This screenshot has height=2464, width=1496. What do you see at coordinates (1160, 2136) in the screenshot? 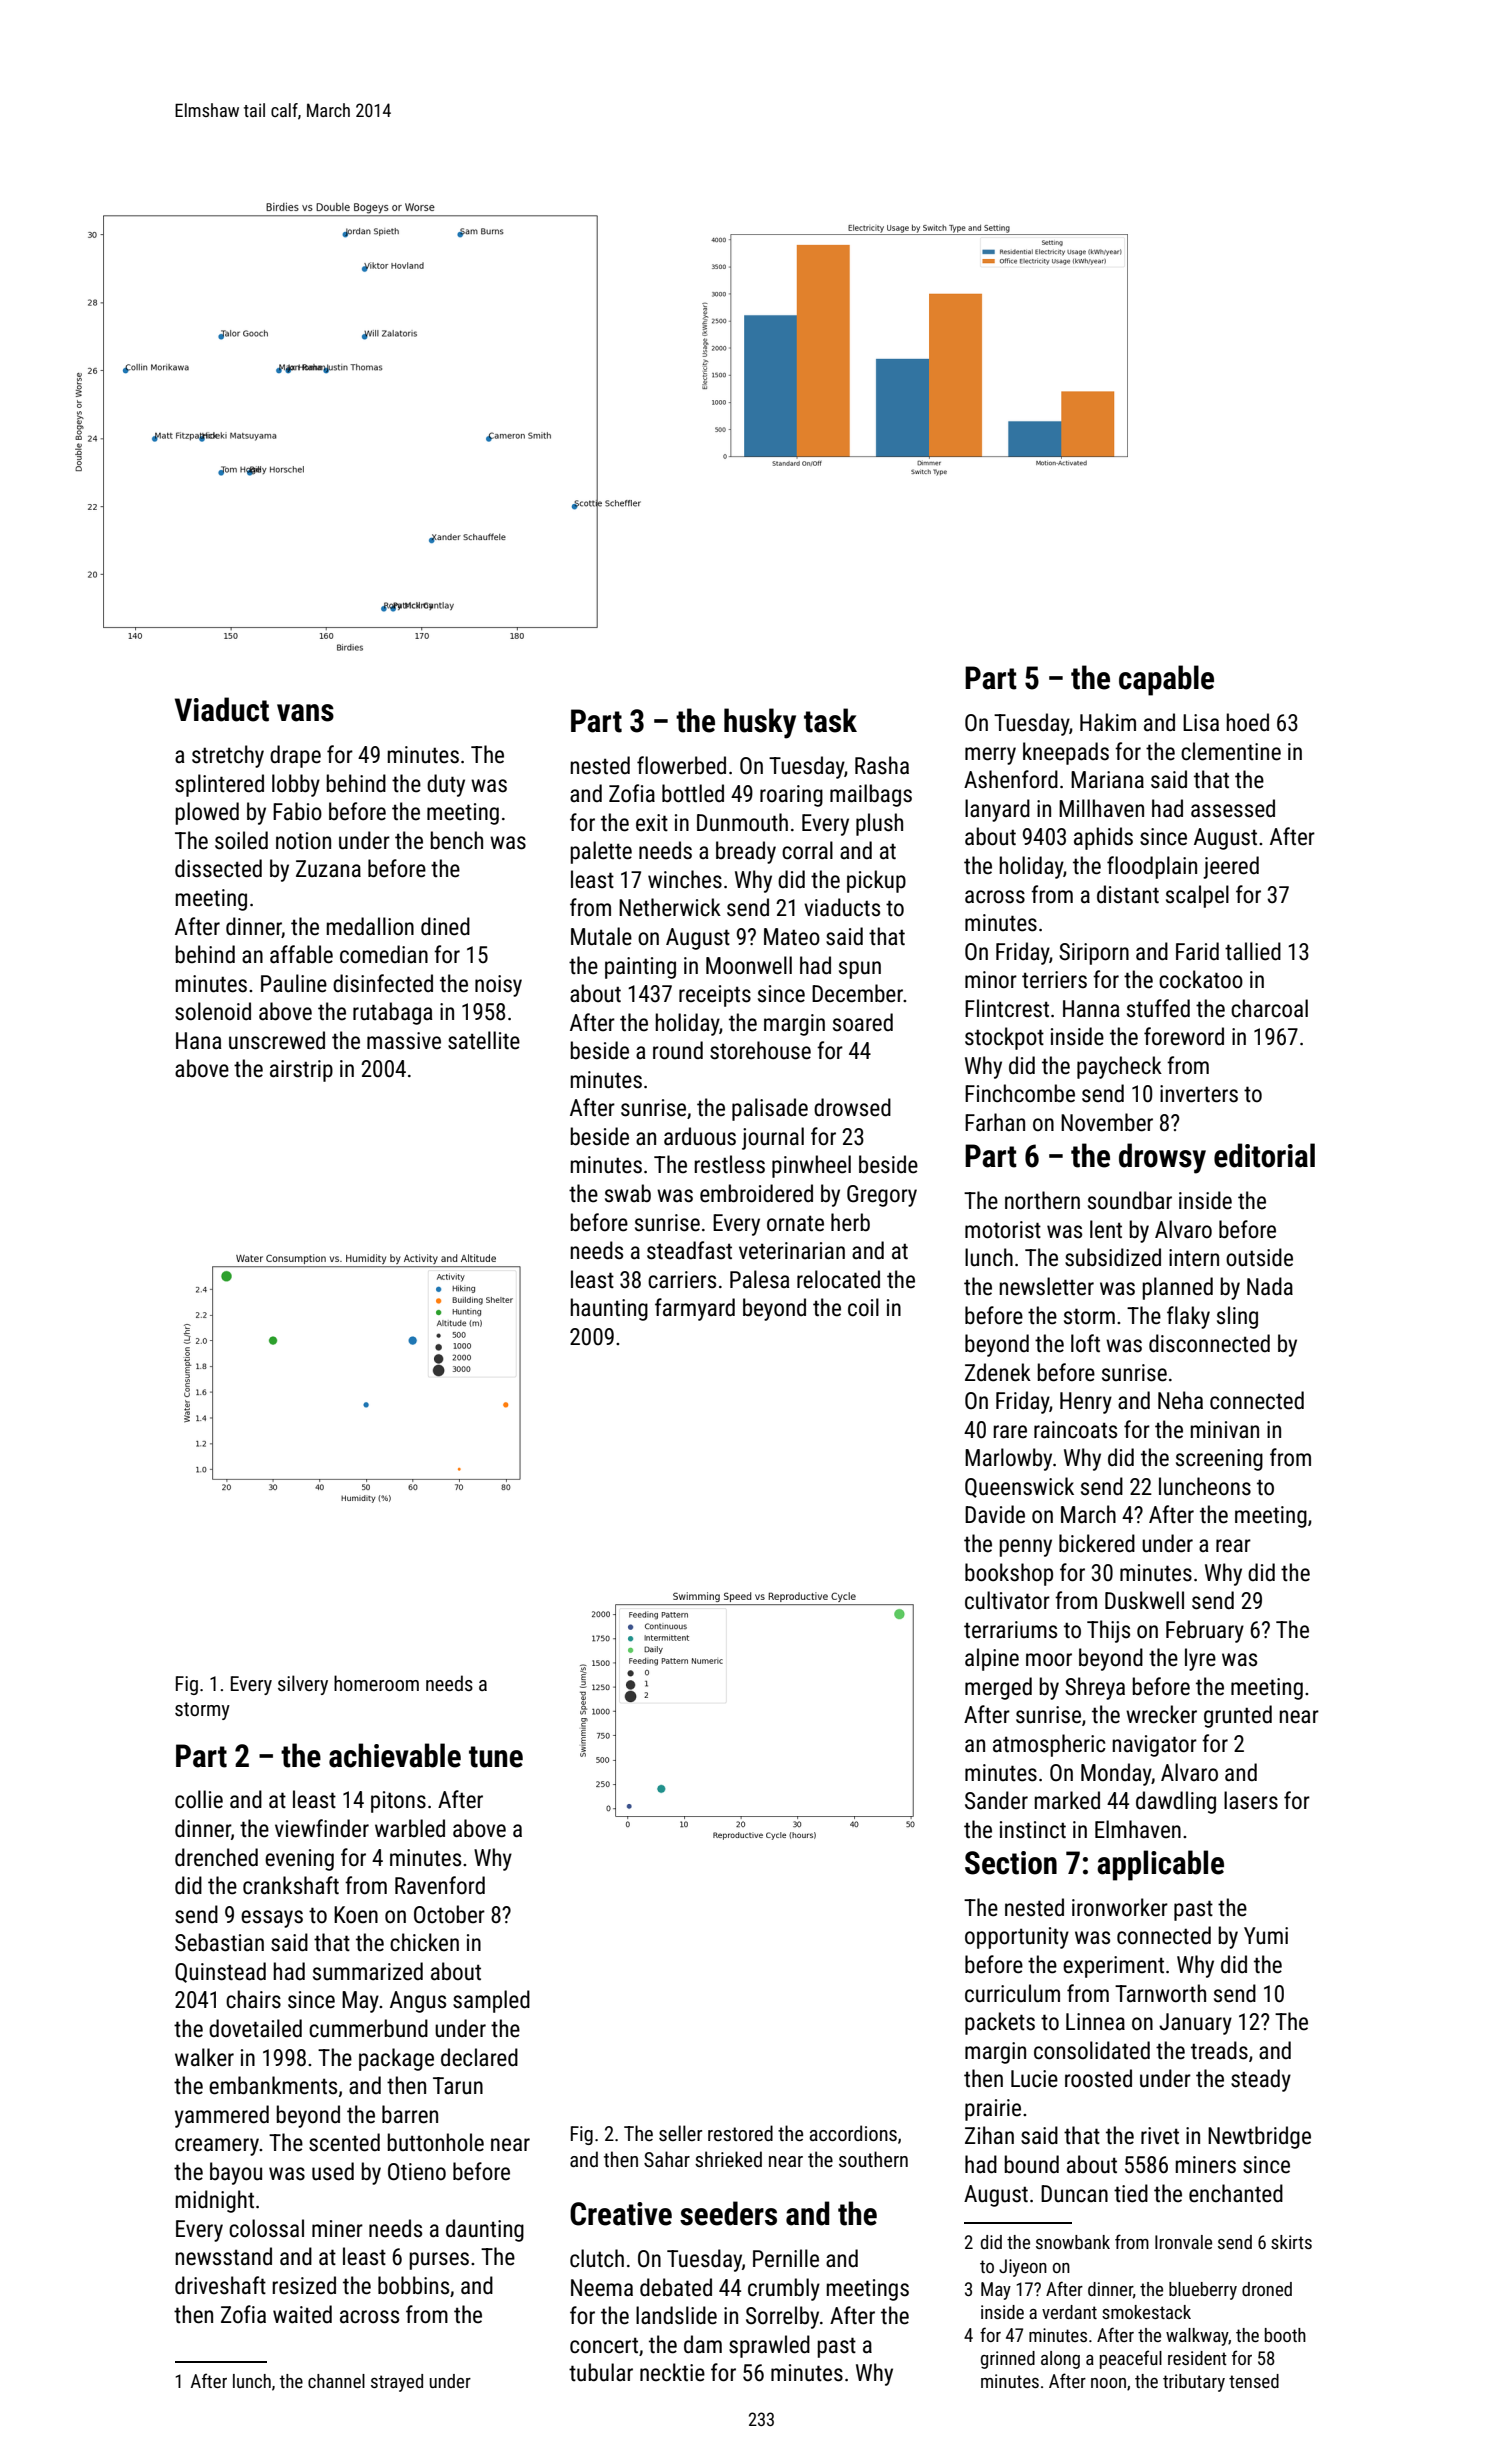
I see `rivet` at bounding box center [1160, 2136].
